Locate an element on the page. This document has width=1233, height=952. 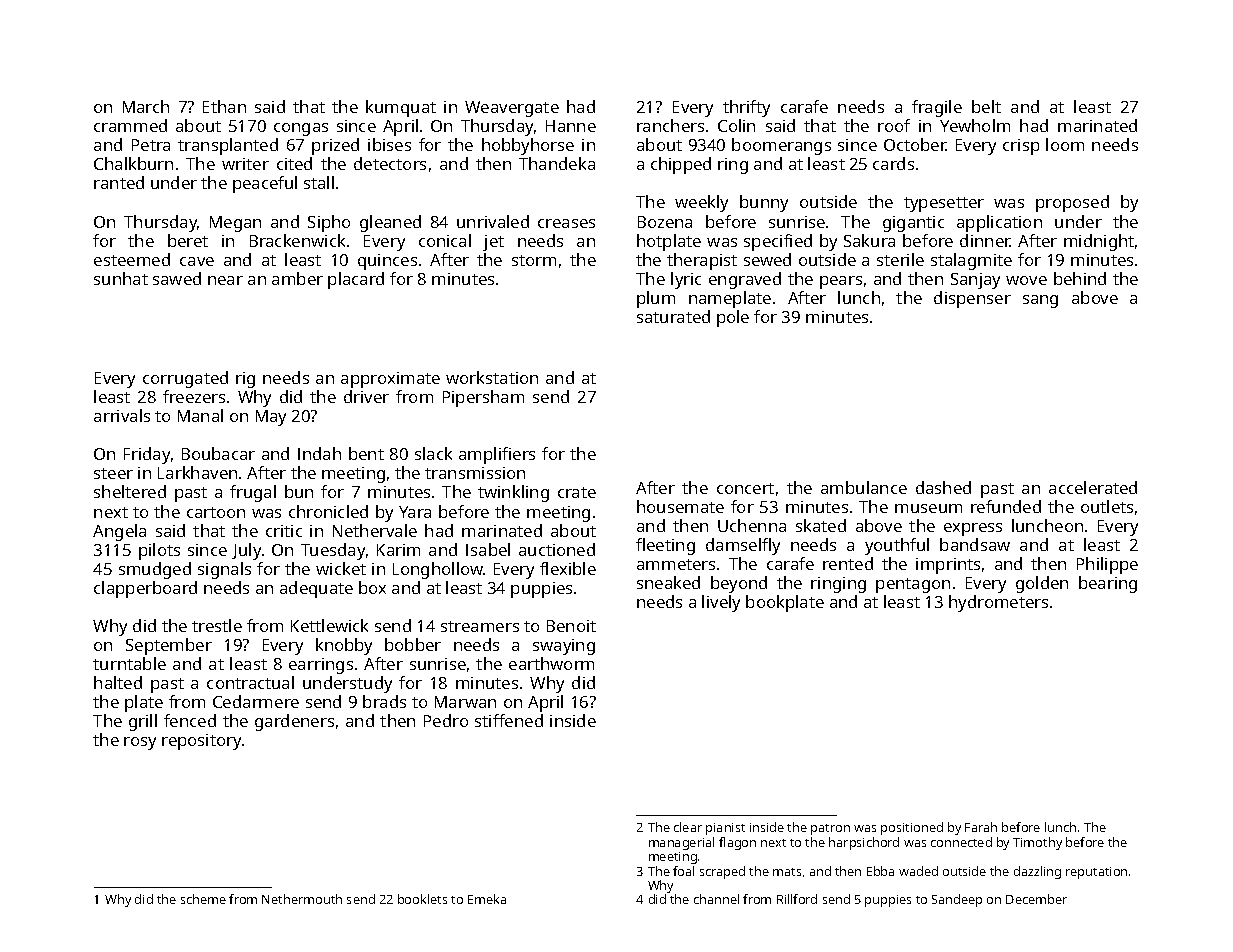
scheme is located at coordinates (203, 899).
